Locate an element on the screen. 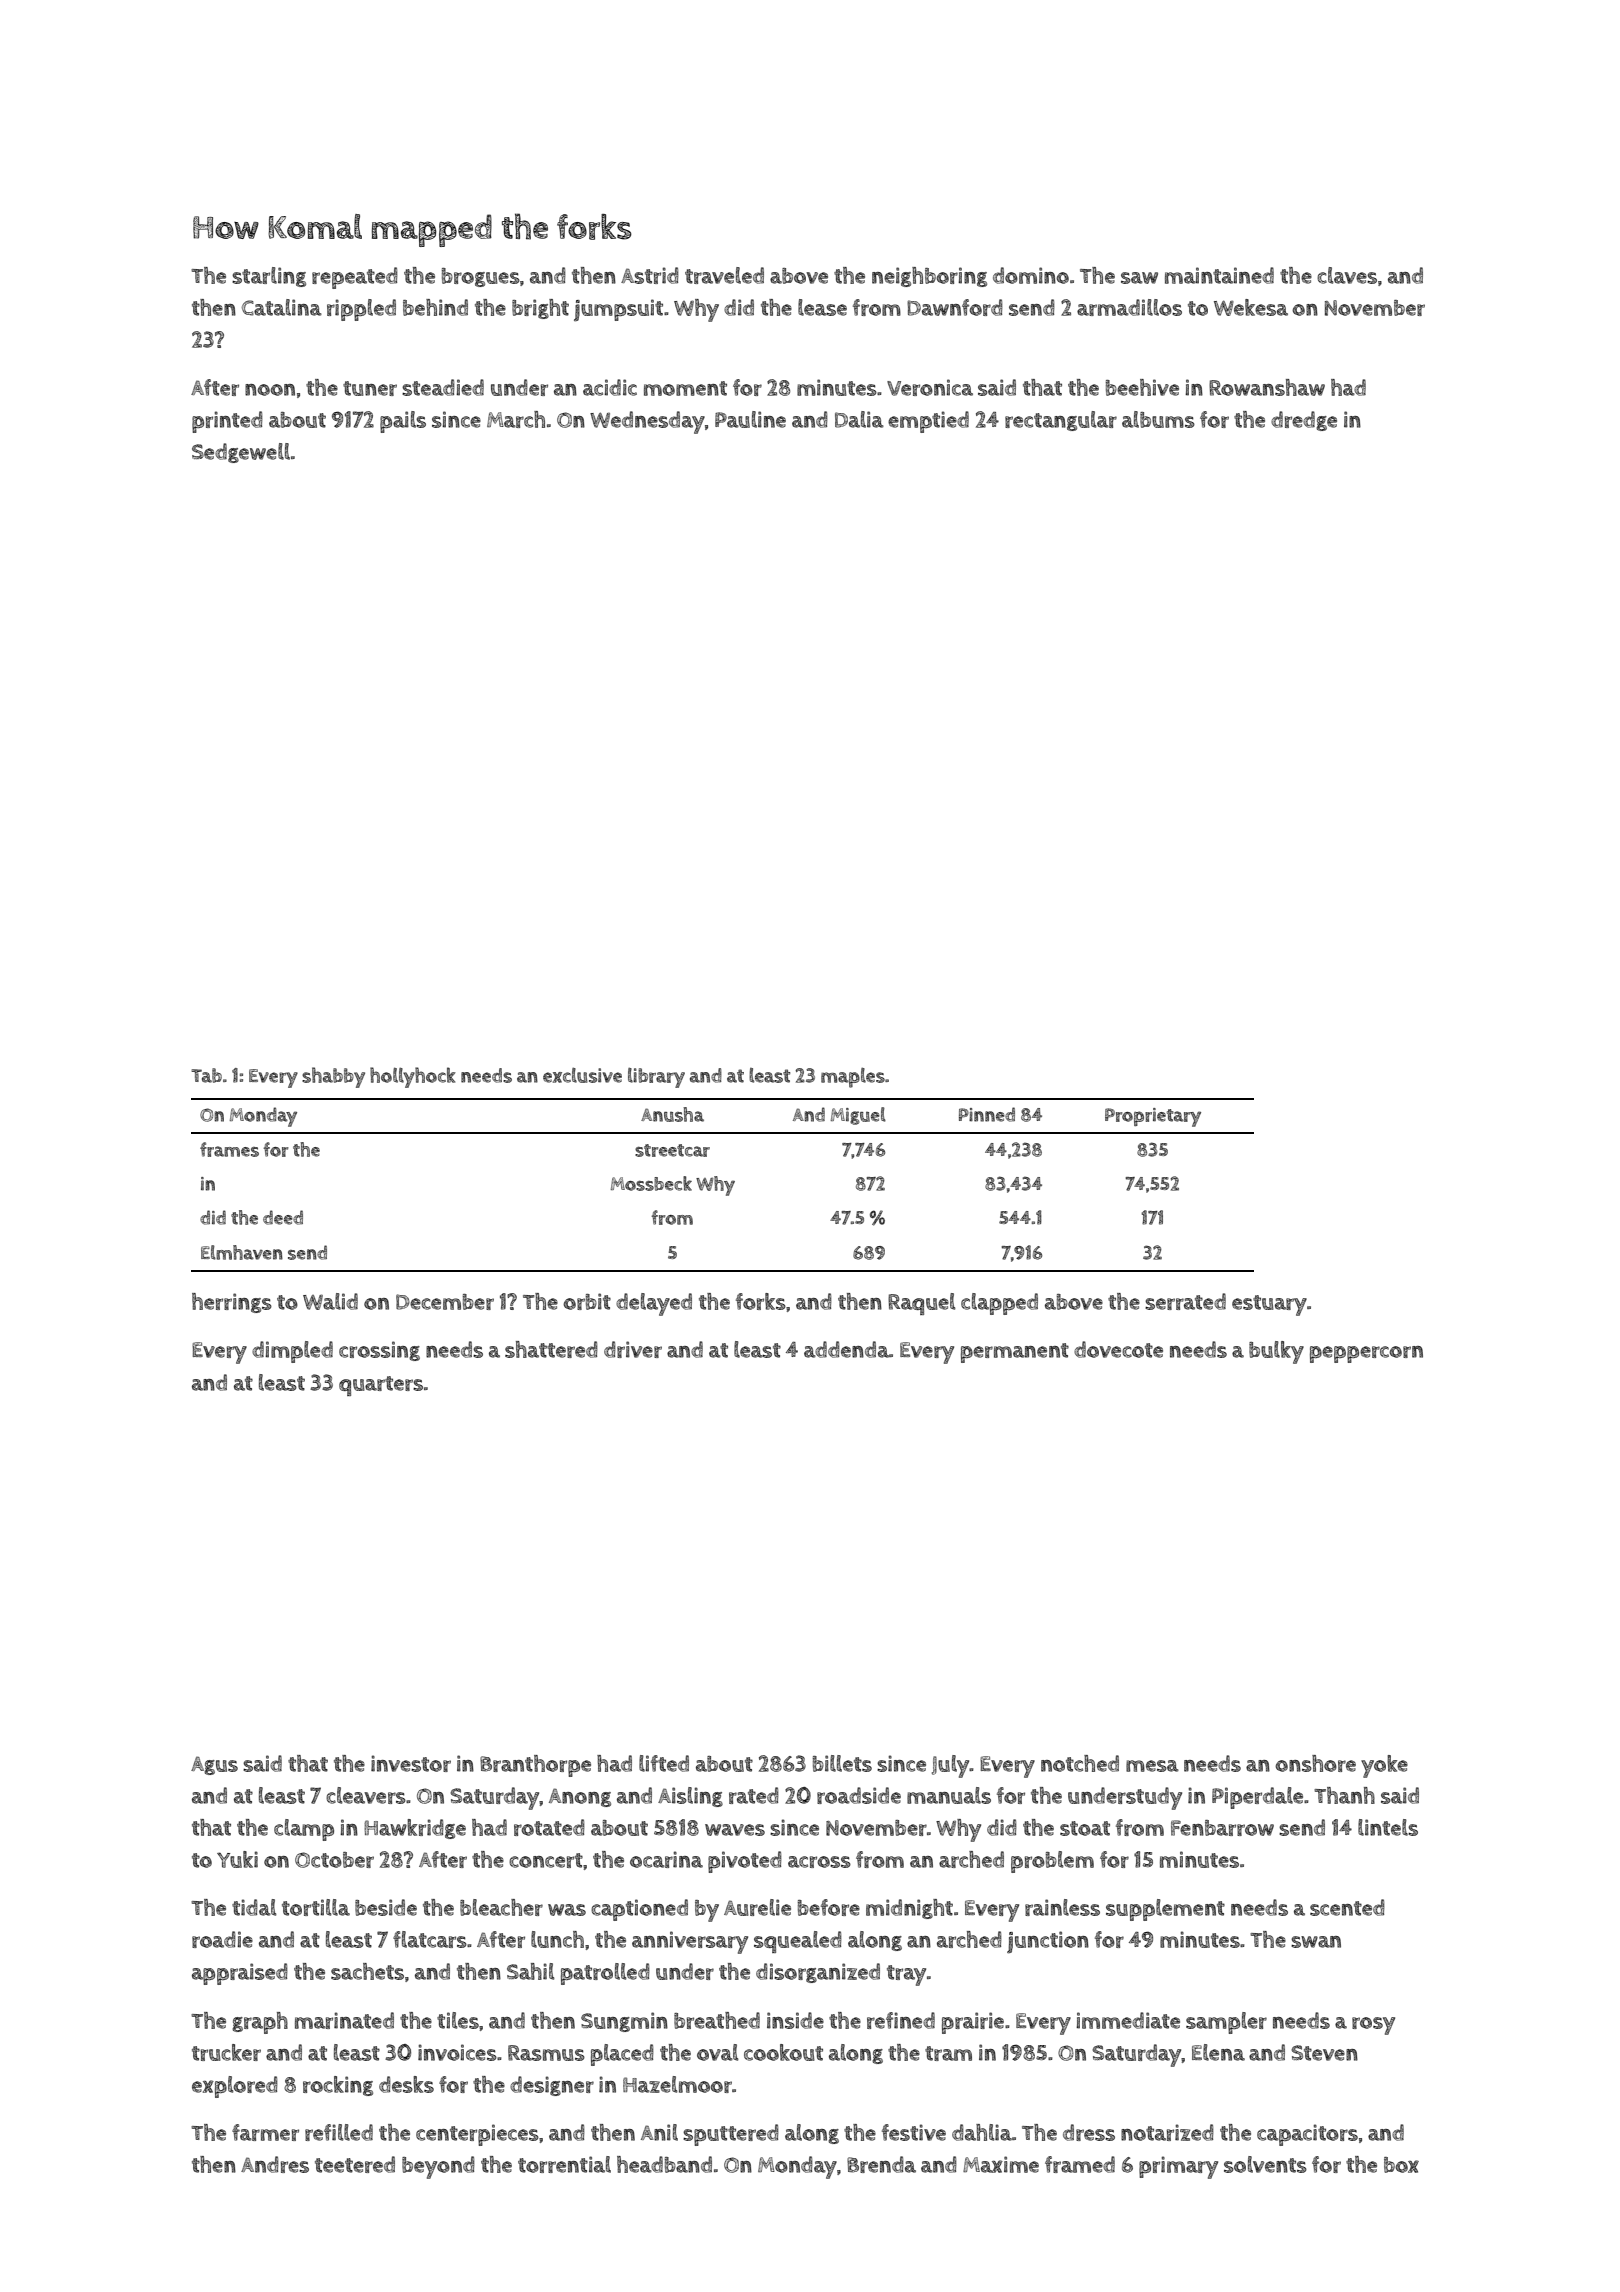  beyond is located at coordinates (438, 2167).
